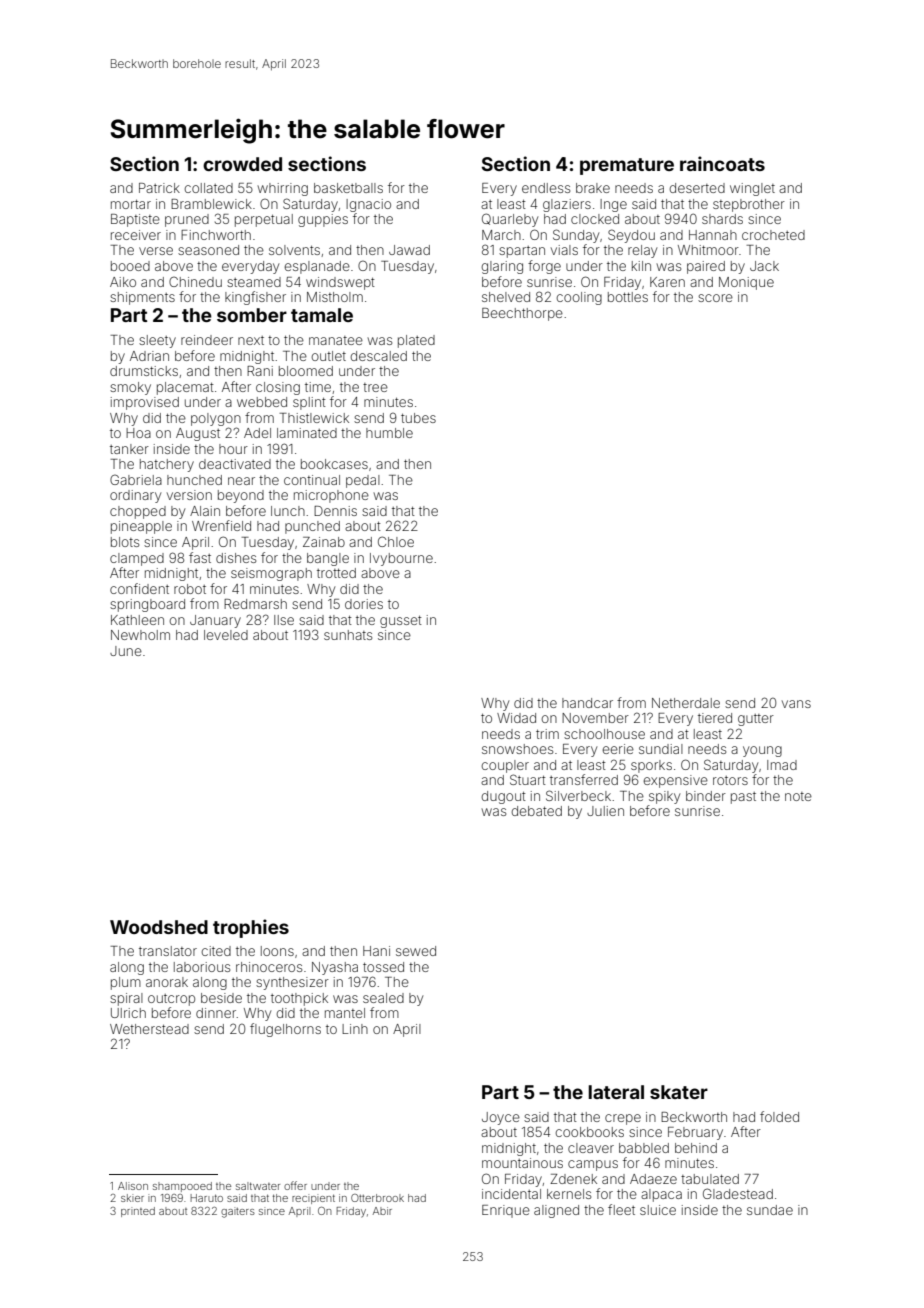 Image resolution: width=924 pixels, height=1308 pixels. Describe the element at coordinates (271, 574) in the image. I see `seismograph` at that location.
